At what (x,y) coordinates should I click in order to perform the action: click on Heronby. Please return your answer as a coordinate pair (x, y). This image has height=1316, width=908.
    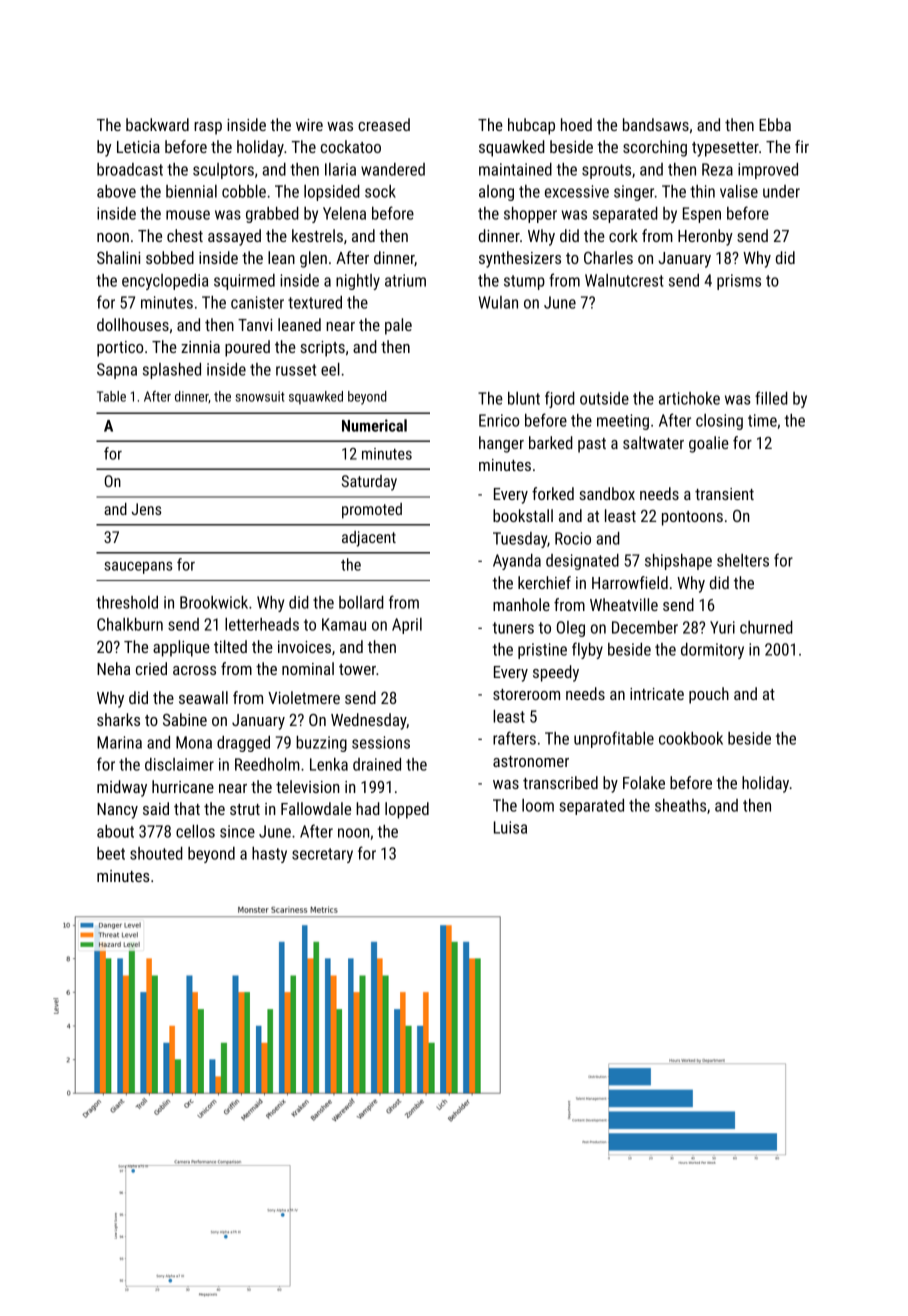
    Looking at the image, I should click on (705, 237).
